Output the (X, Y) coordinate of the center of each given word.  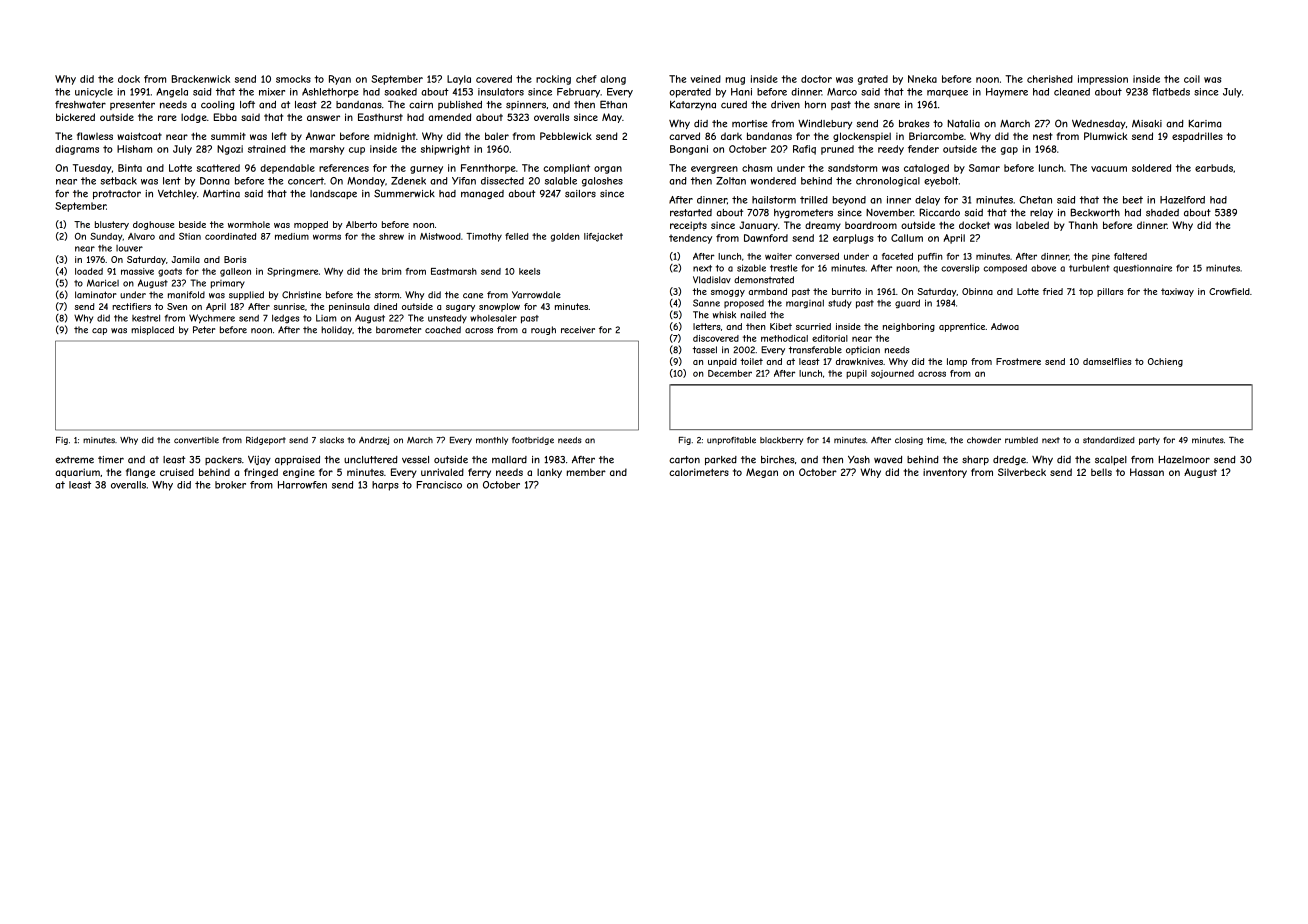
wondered (773, 181)
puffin (930, 257)
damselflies (1107, 361)
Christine (301, 295)
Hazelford (1182, 200)
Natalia (964, 124)
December (730, 373)
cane (473, 296)
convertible (196, 440)
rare (167, 118)
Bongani (689, 150)
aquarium (77, 473)
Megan (762, 473)
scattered (218, 168)
